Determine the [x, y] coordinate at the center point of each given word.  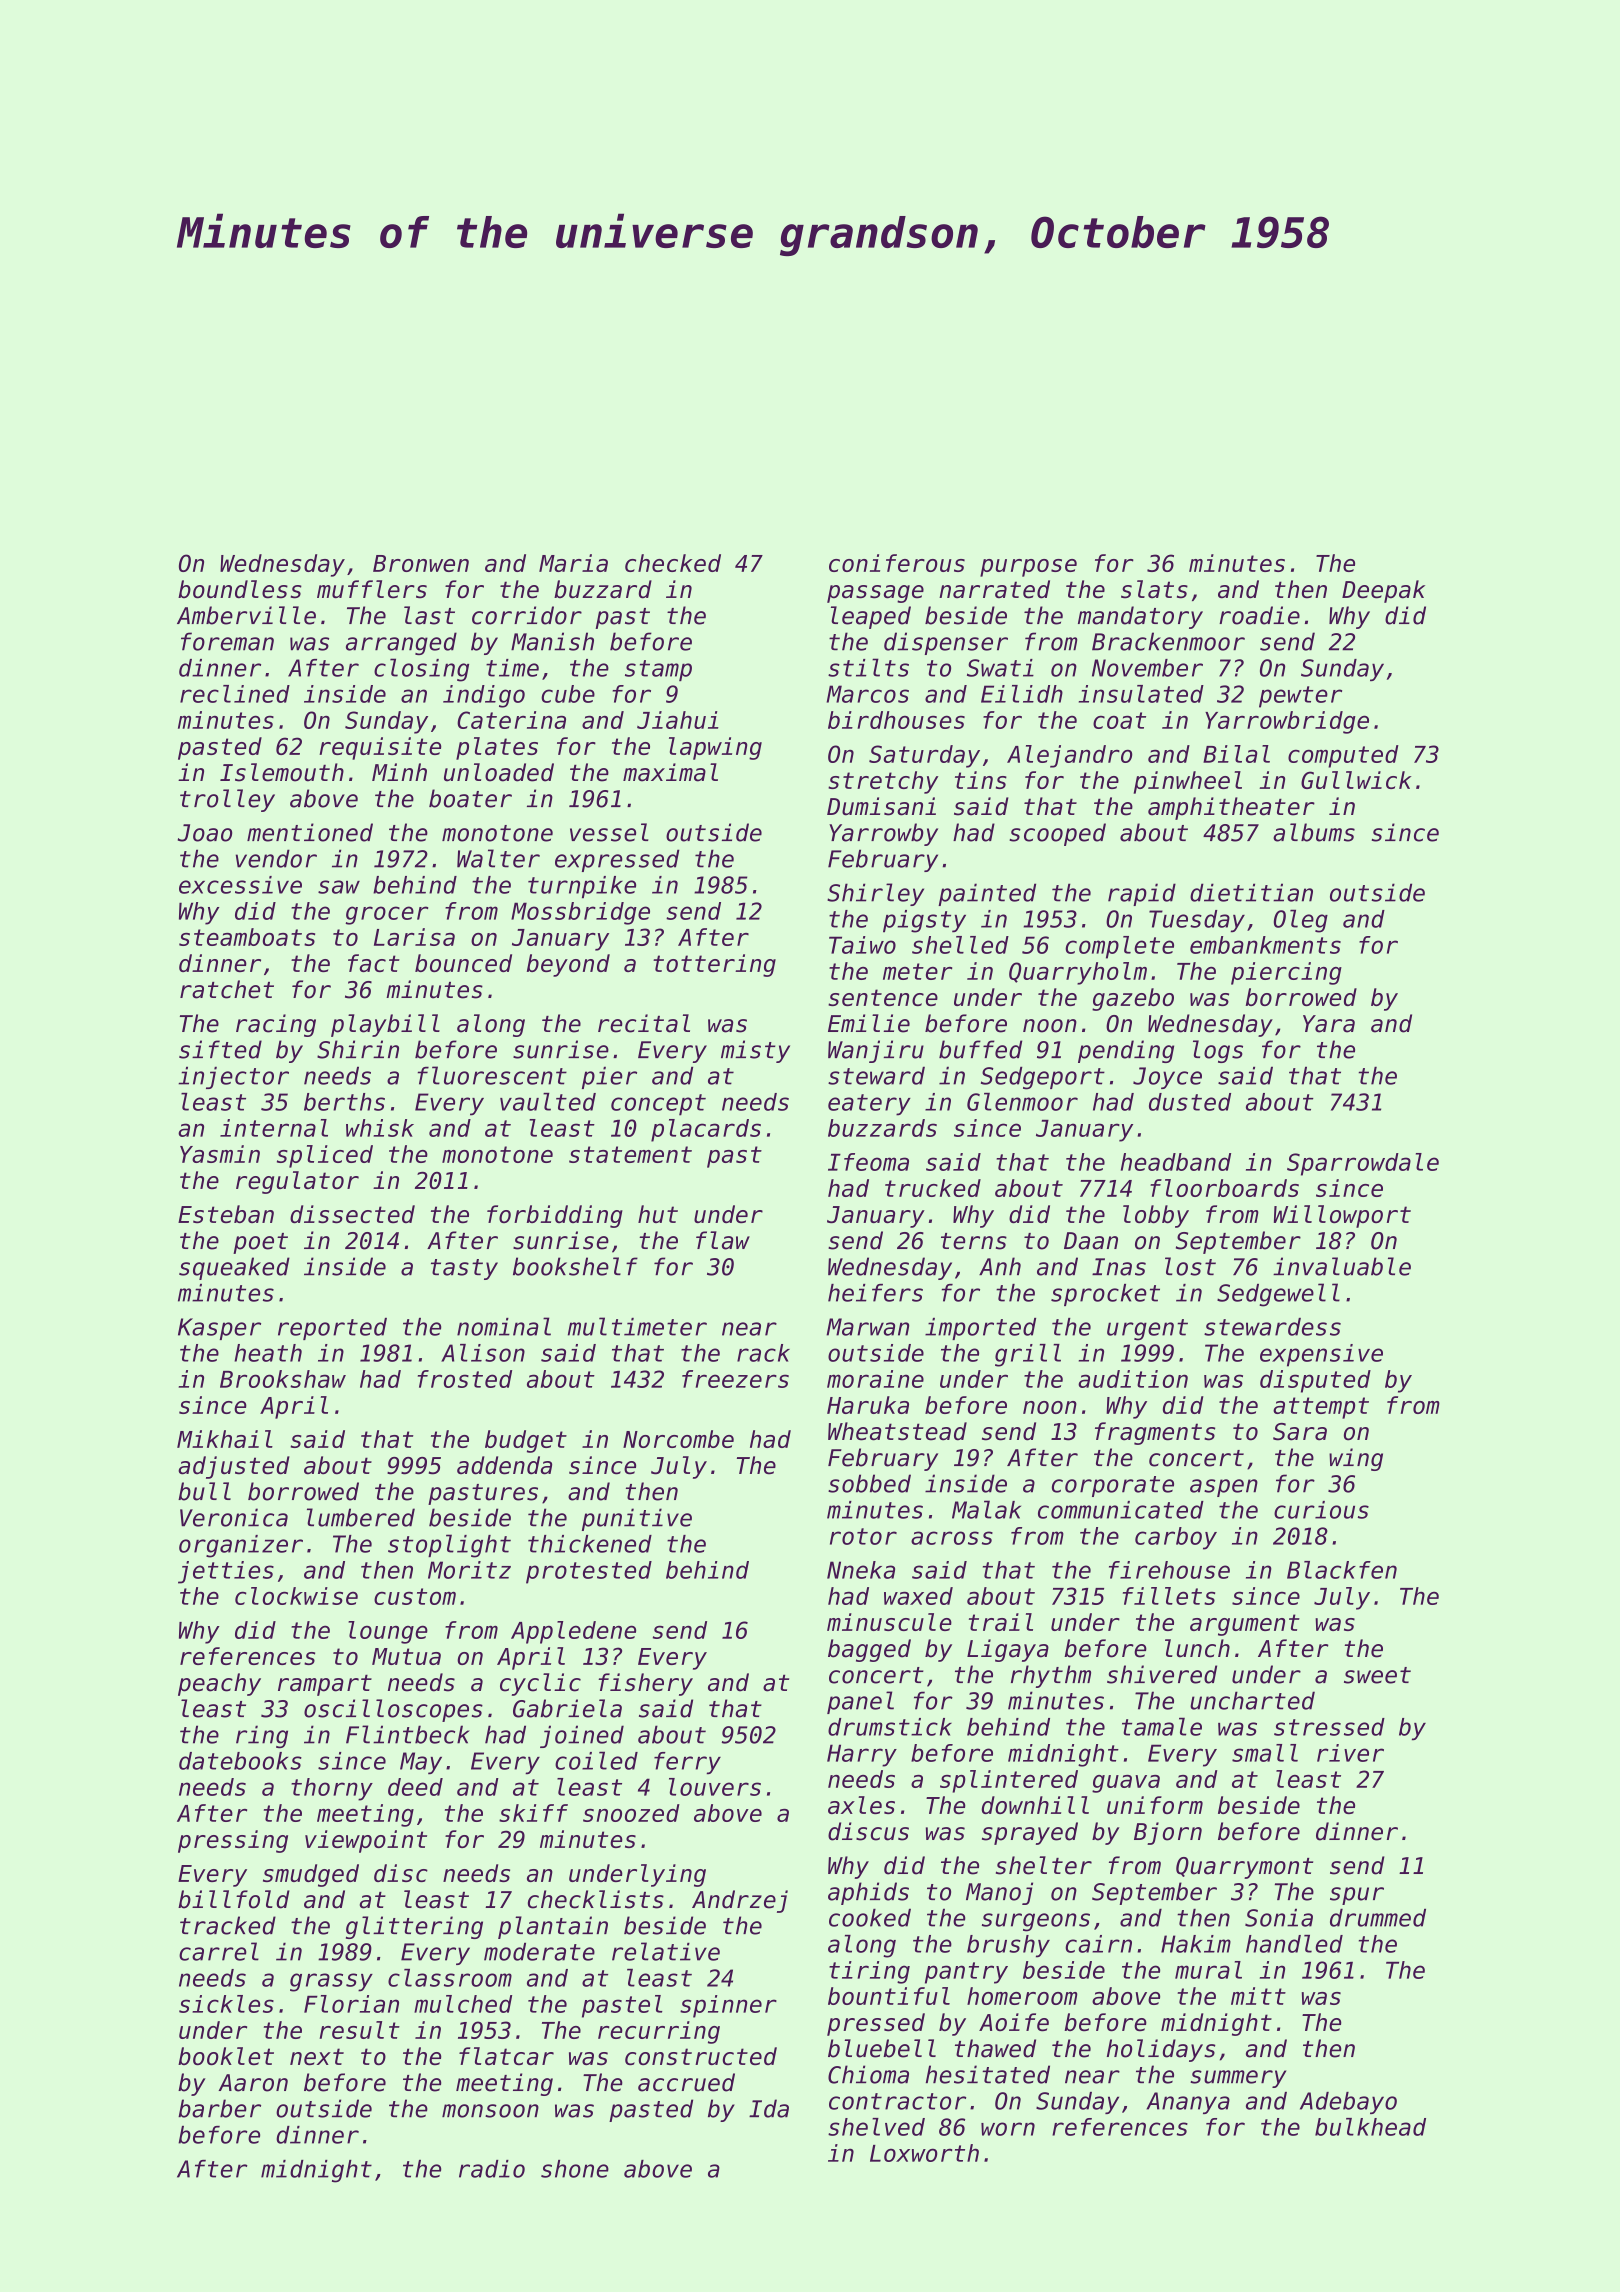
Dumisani [881, 806]
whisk [380, 1128]
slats [1154, 589]
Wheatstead [897, 1431]
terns [974, 1241]
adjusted [234, 1467]
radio [492, 2169]
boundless [240, 589]
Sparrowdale [1363, 1164]
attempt [1321, 1408]
